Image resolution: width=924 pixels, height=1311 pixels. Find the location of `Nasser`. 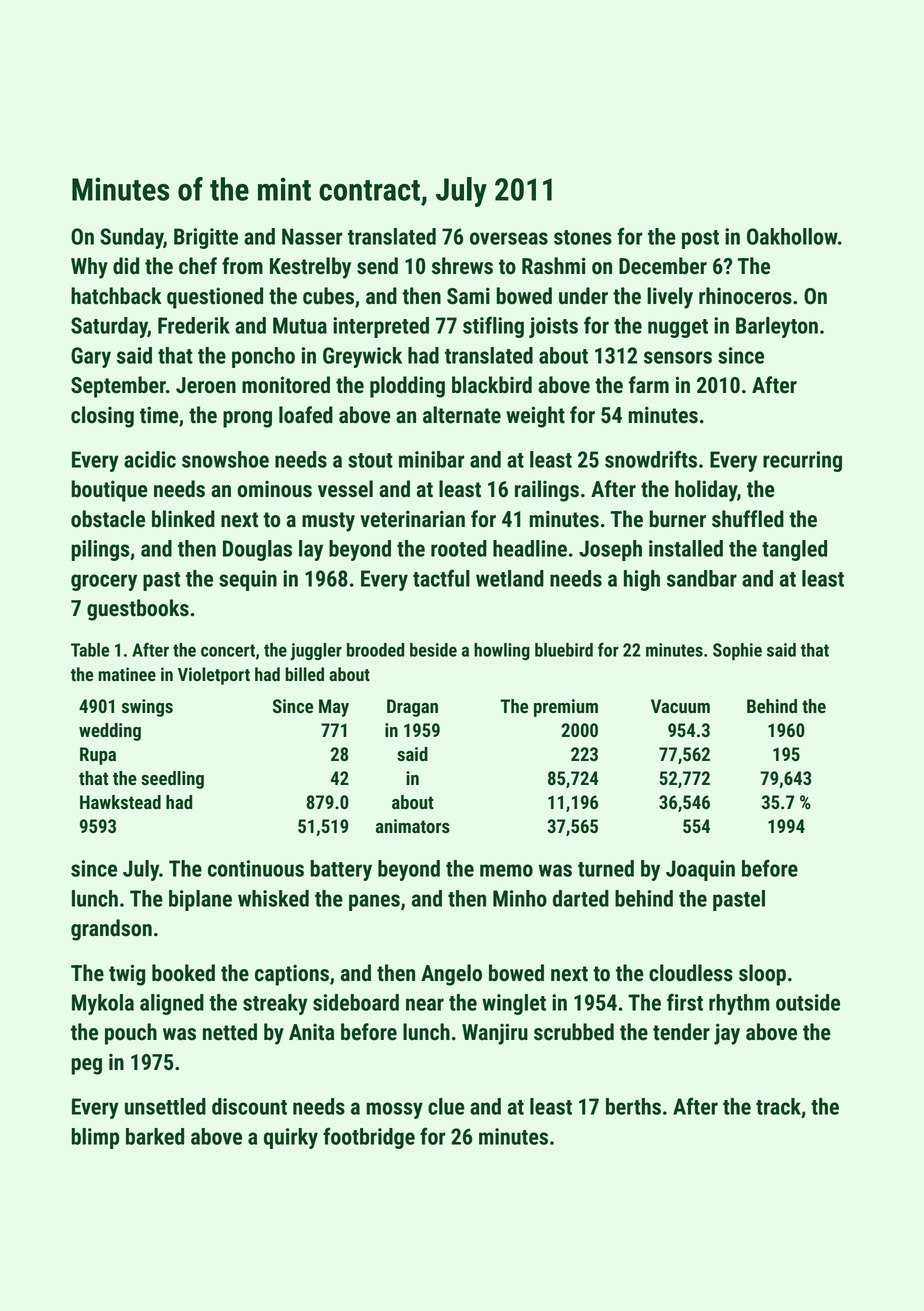

Nasser is located at coordinates (312, 236).
